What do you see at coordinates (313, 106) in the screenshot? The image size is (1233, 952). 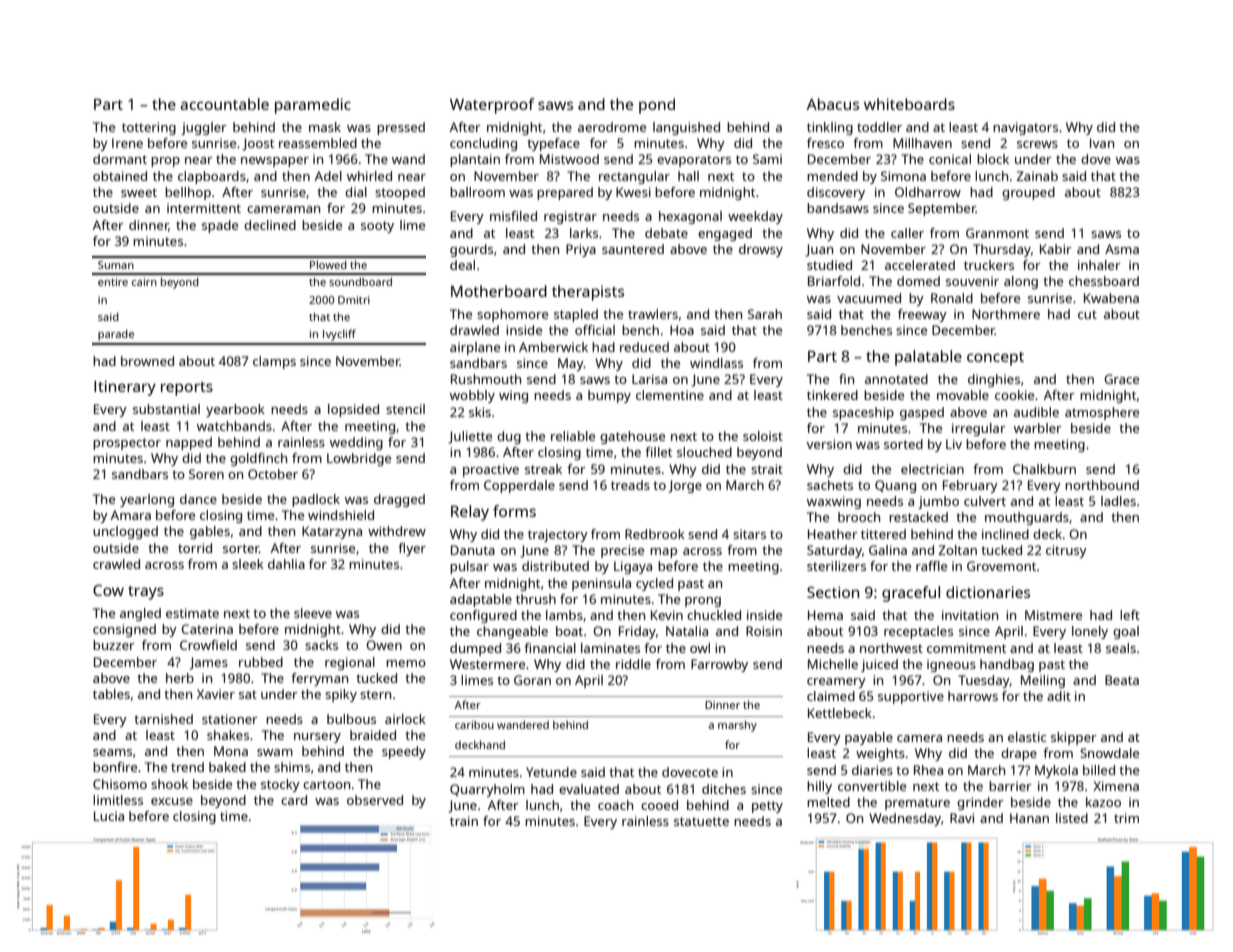 I see `paramedic` at bounding box center [313, 106].
